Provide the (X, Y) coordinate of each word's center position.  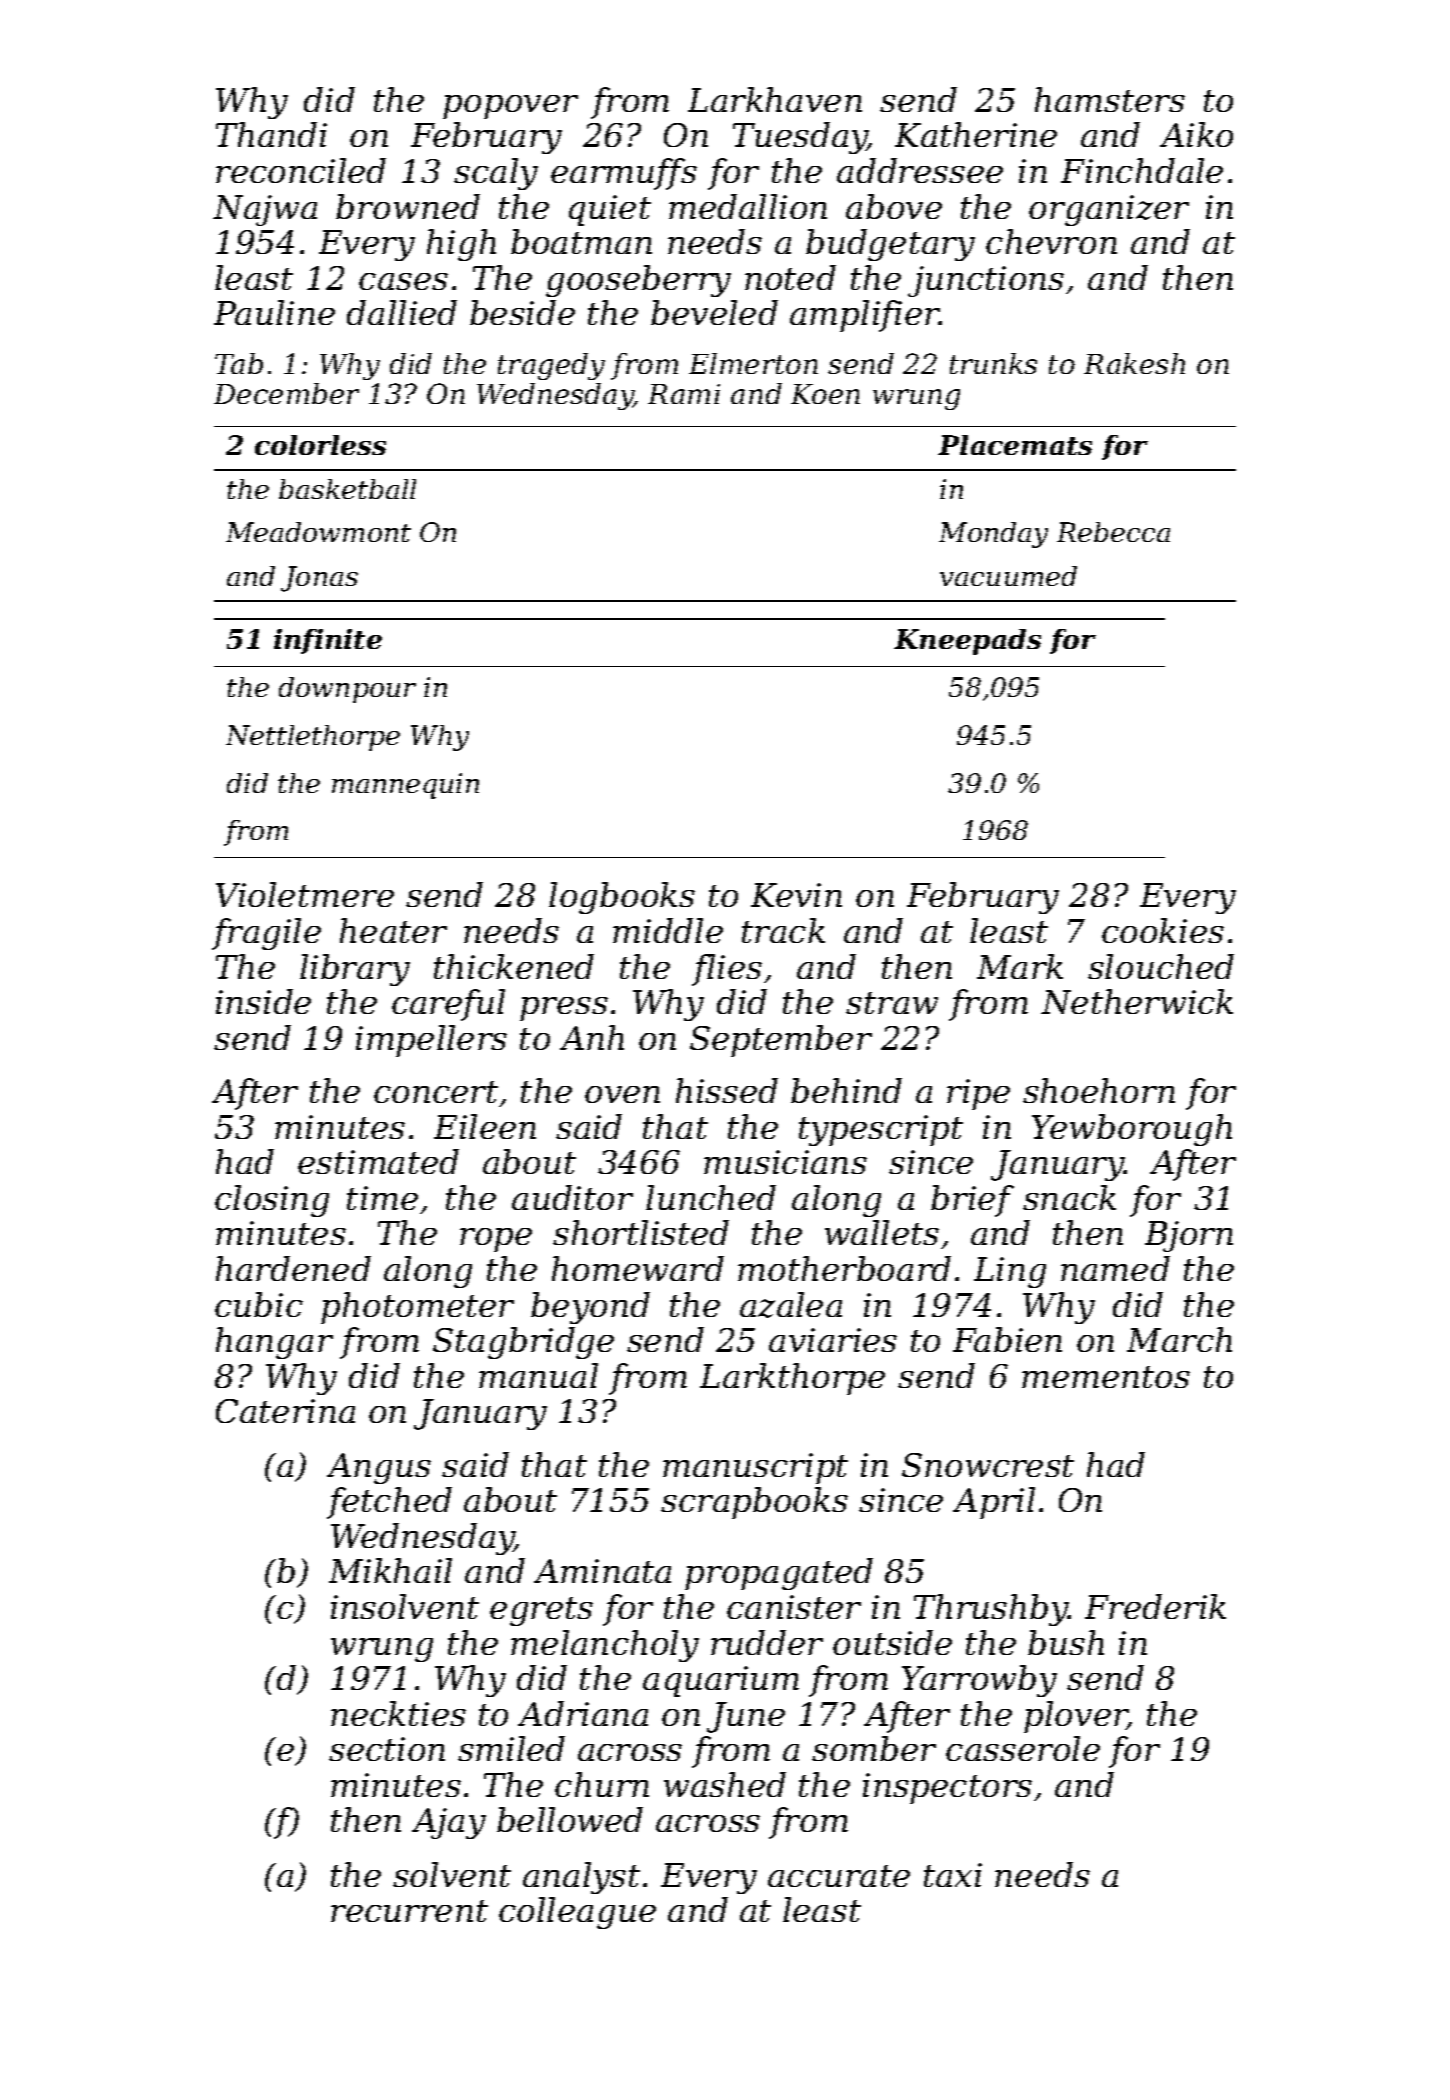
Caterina (285, 1411)
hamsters (1110, 99)
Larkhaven (775, 99)
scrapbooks (754, 1503)
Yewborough (1132, 1130)
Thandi (271, 134)
